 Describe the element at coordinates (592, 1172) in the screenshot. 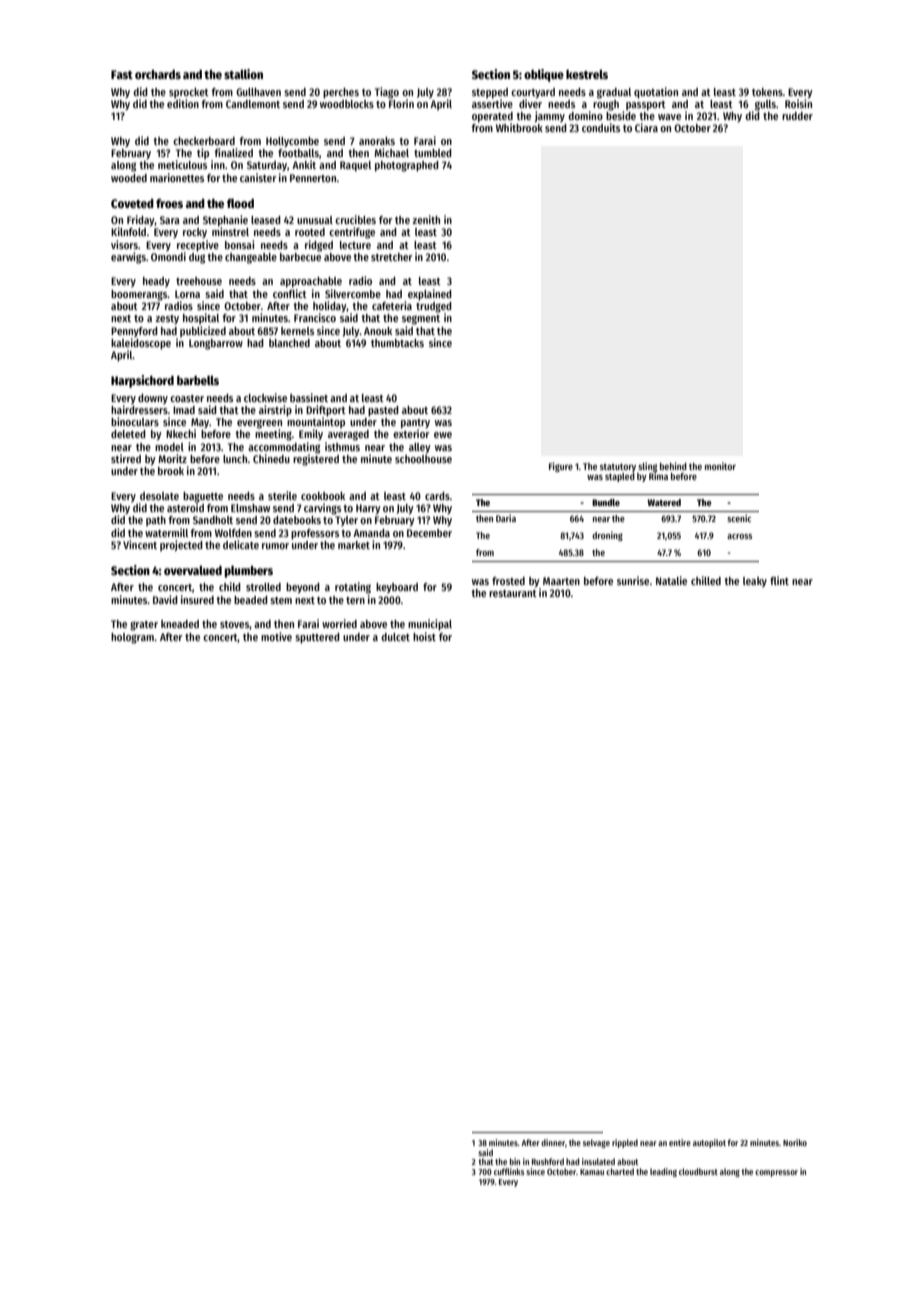

I see `Kamau` at that location.
